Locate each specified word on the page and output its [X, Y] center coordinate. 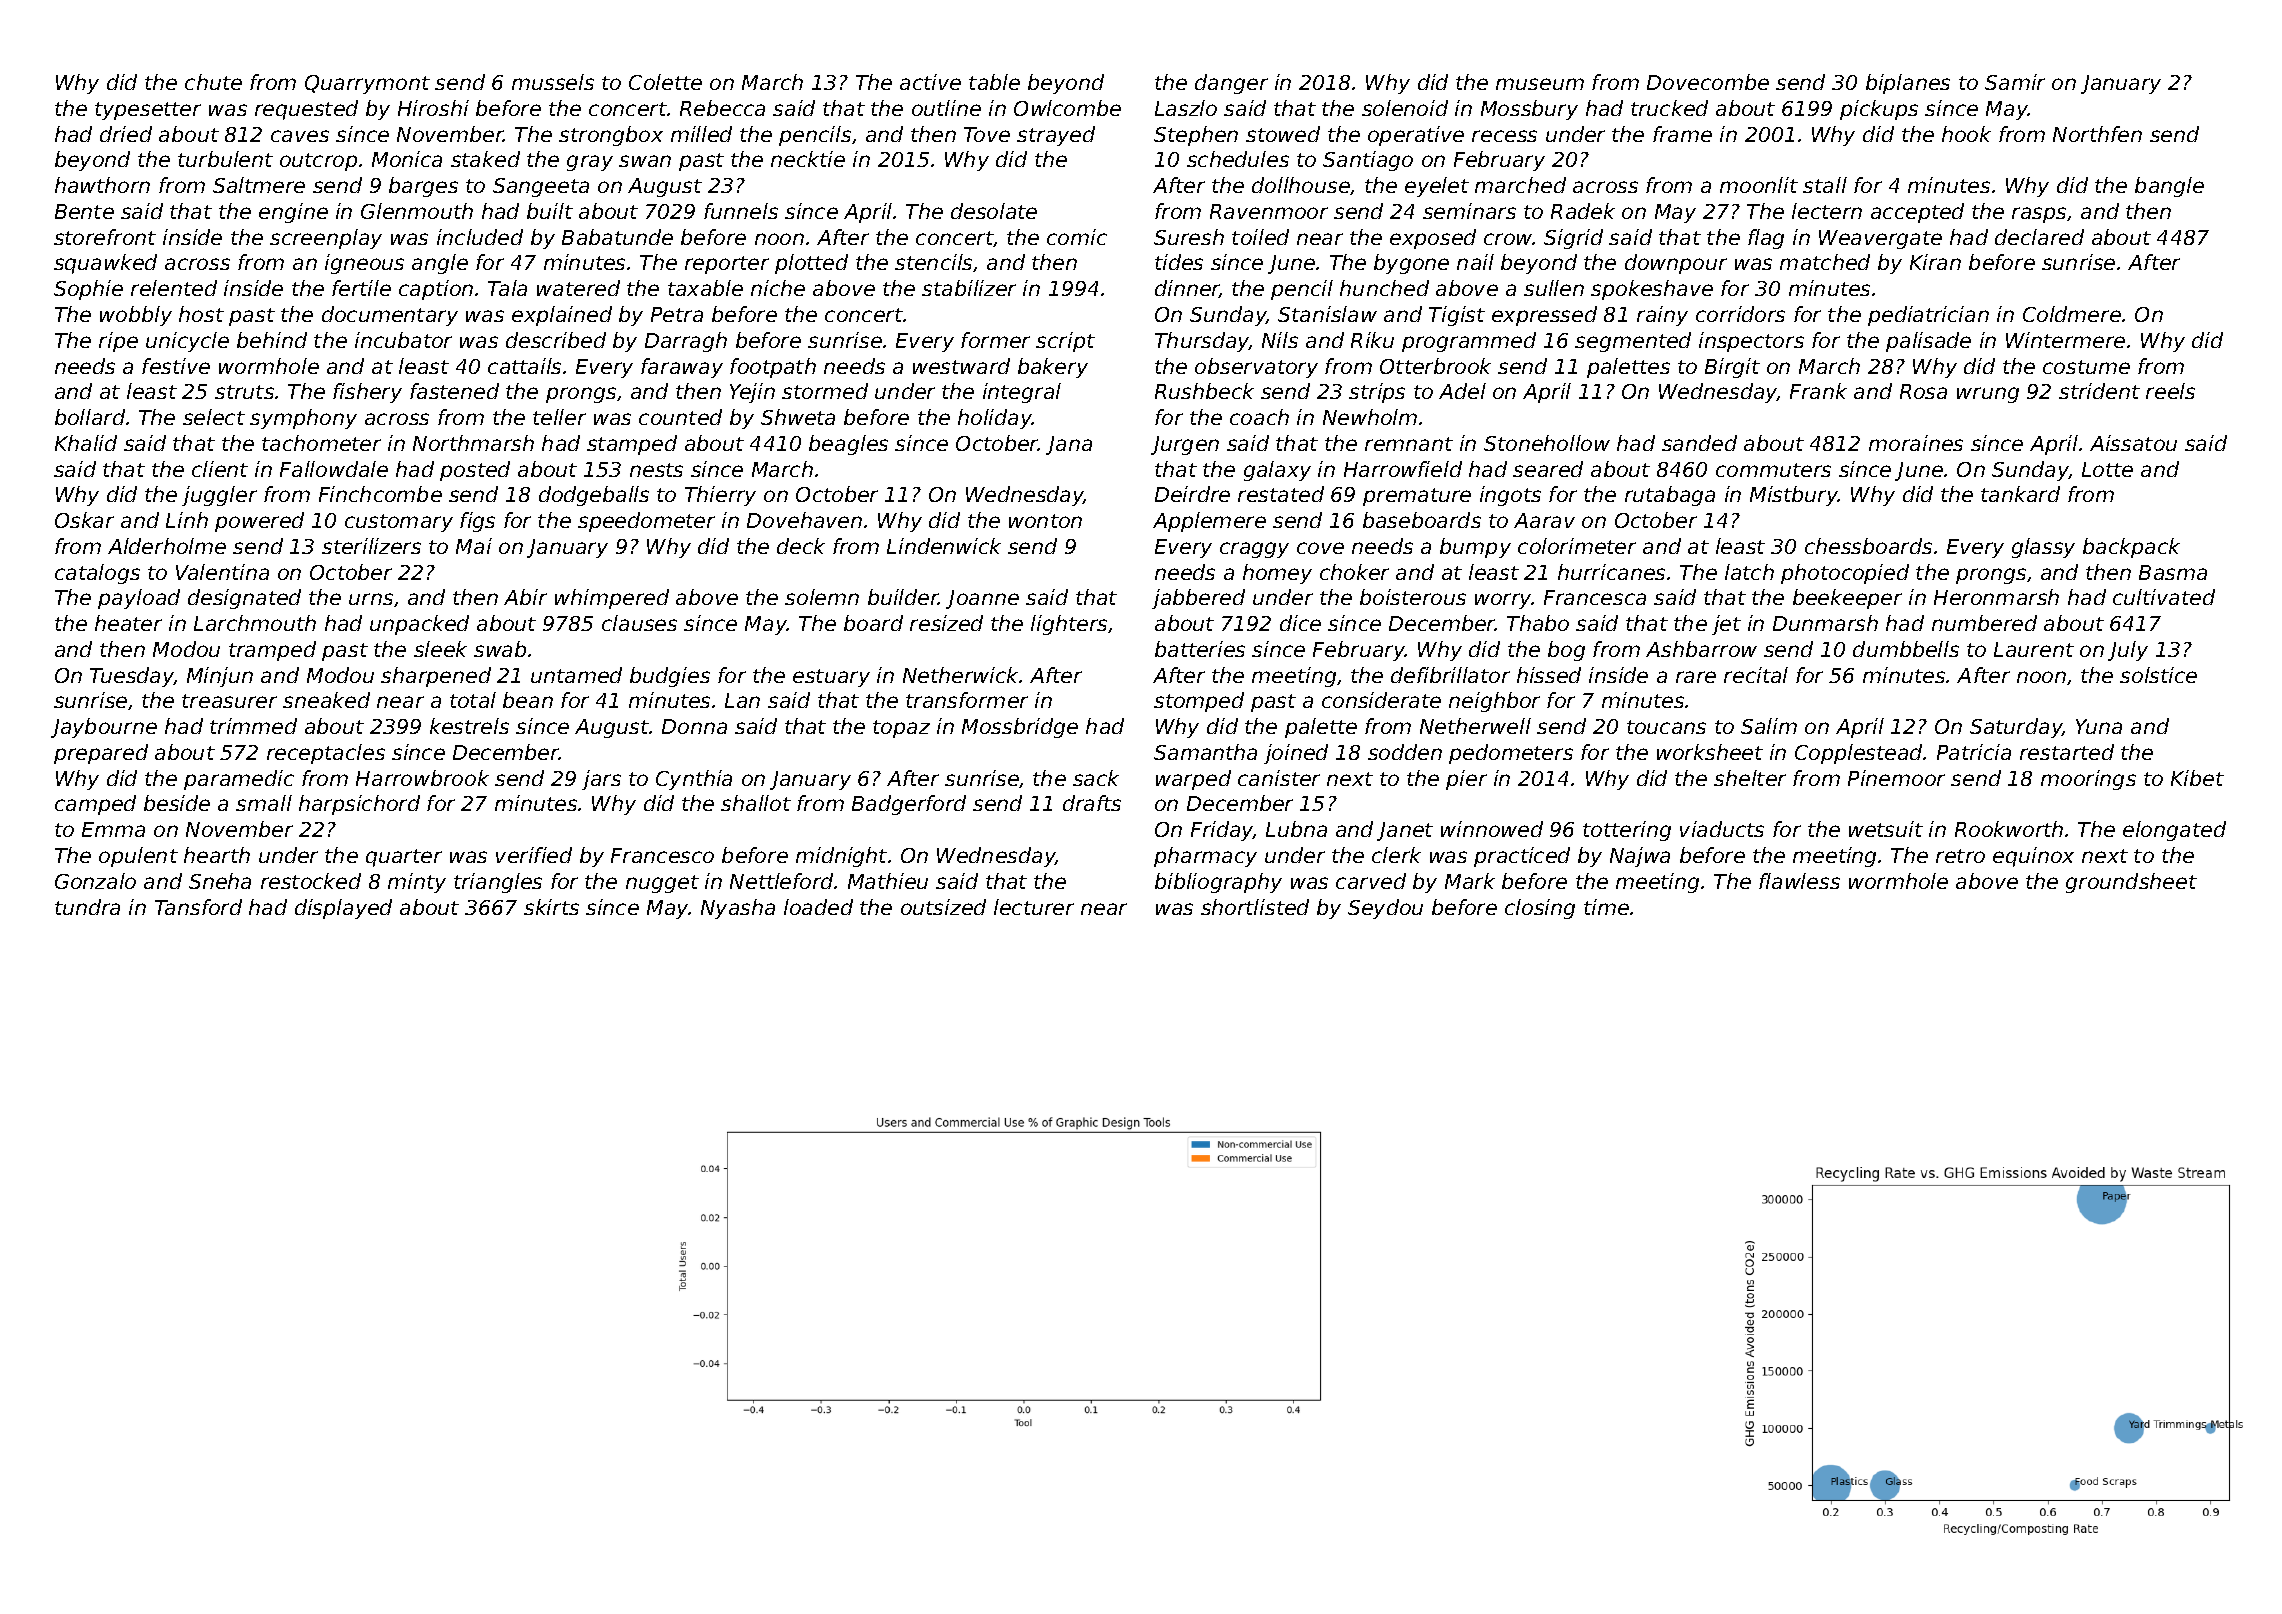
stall [1825, 185]
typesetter [148, 111]
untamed [576, 675]
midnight [841, 857]
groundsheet [2131, 883]
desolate [994, 211]
